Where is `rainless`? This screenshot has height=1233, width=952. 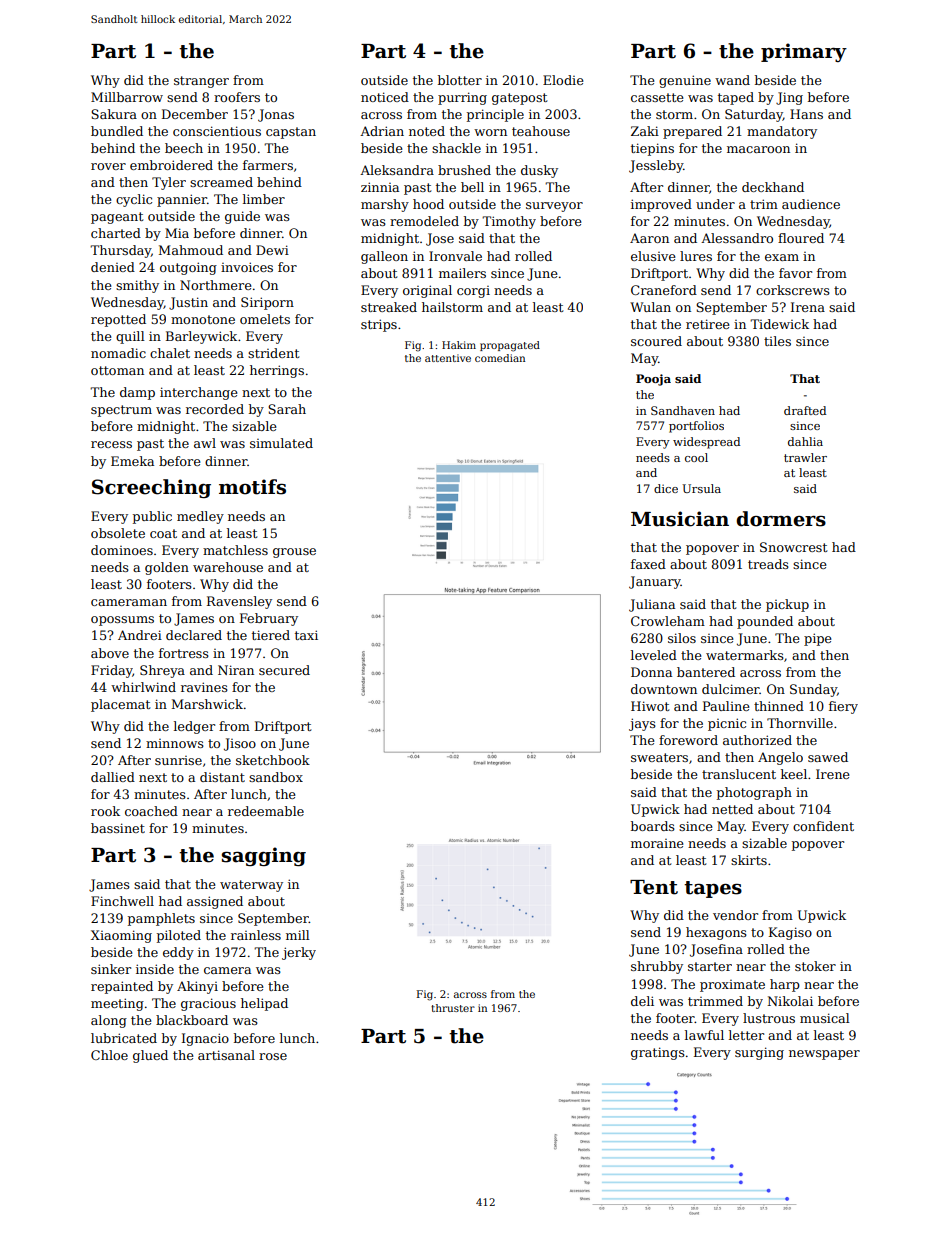
rainless is located at coordinates (256, 935).
